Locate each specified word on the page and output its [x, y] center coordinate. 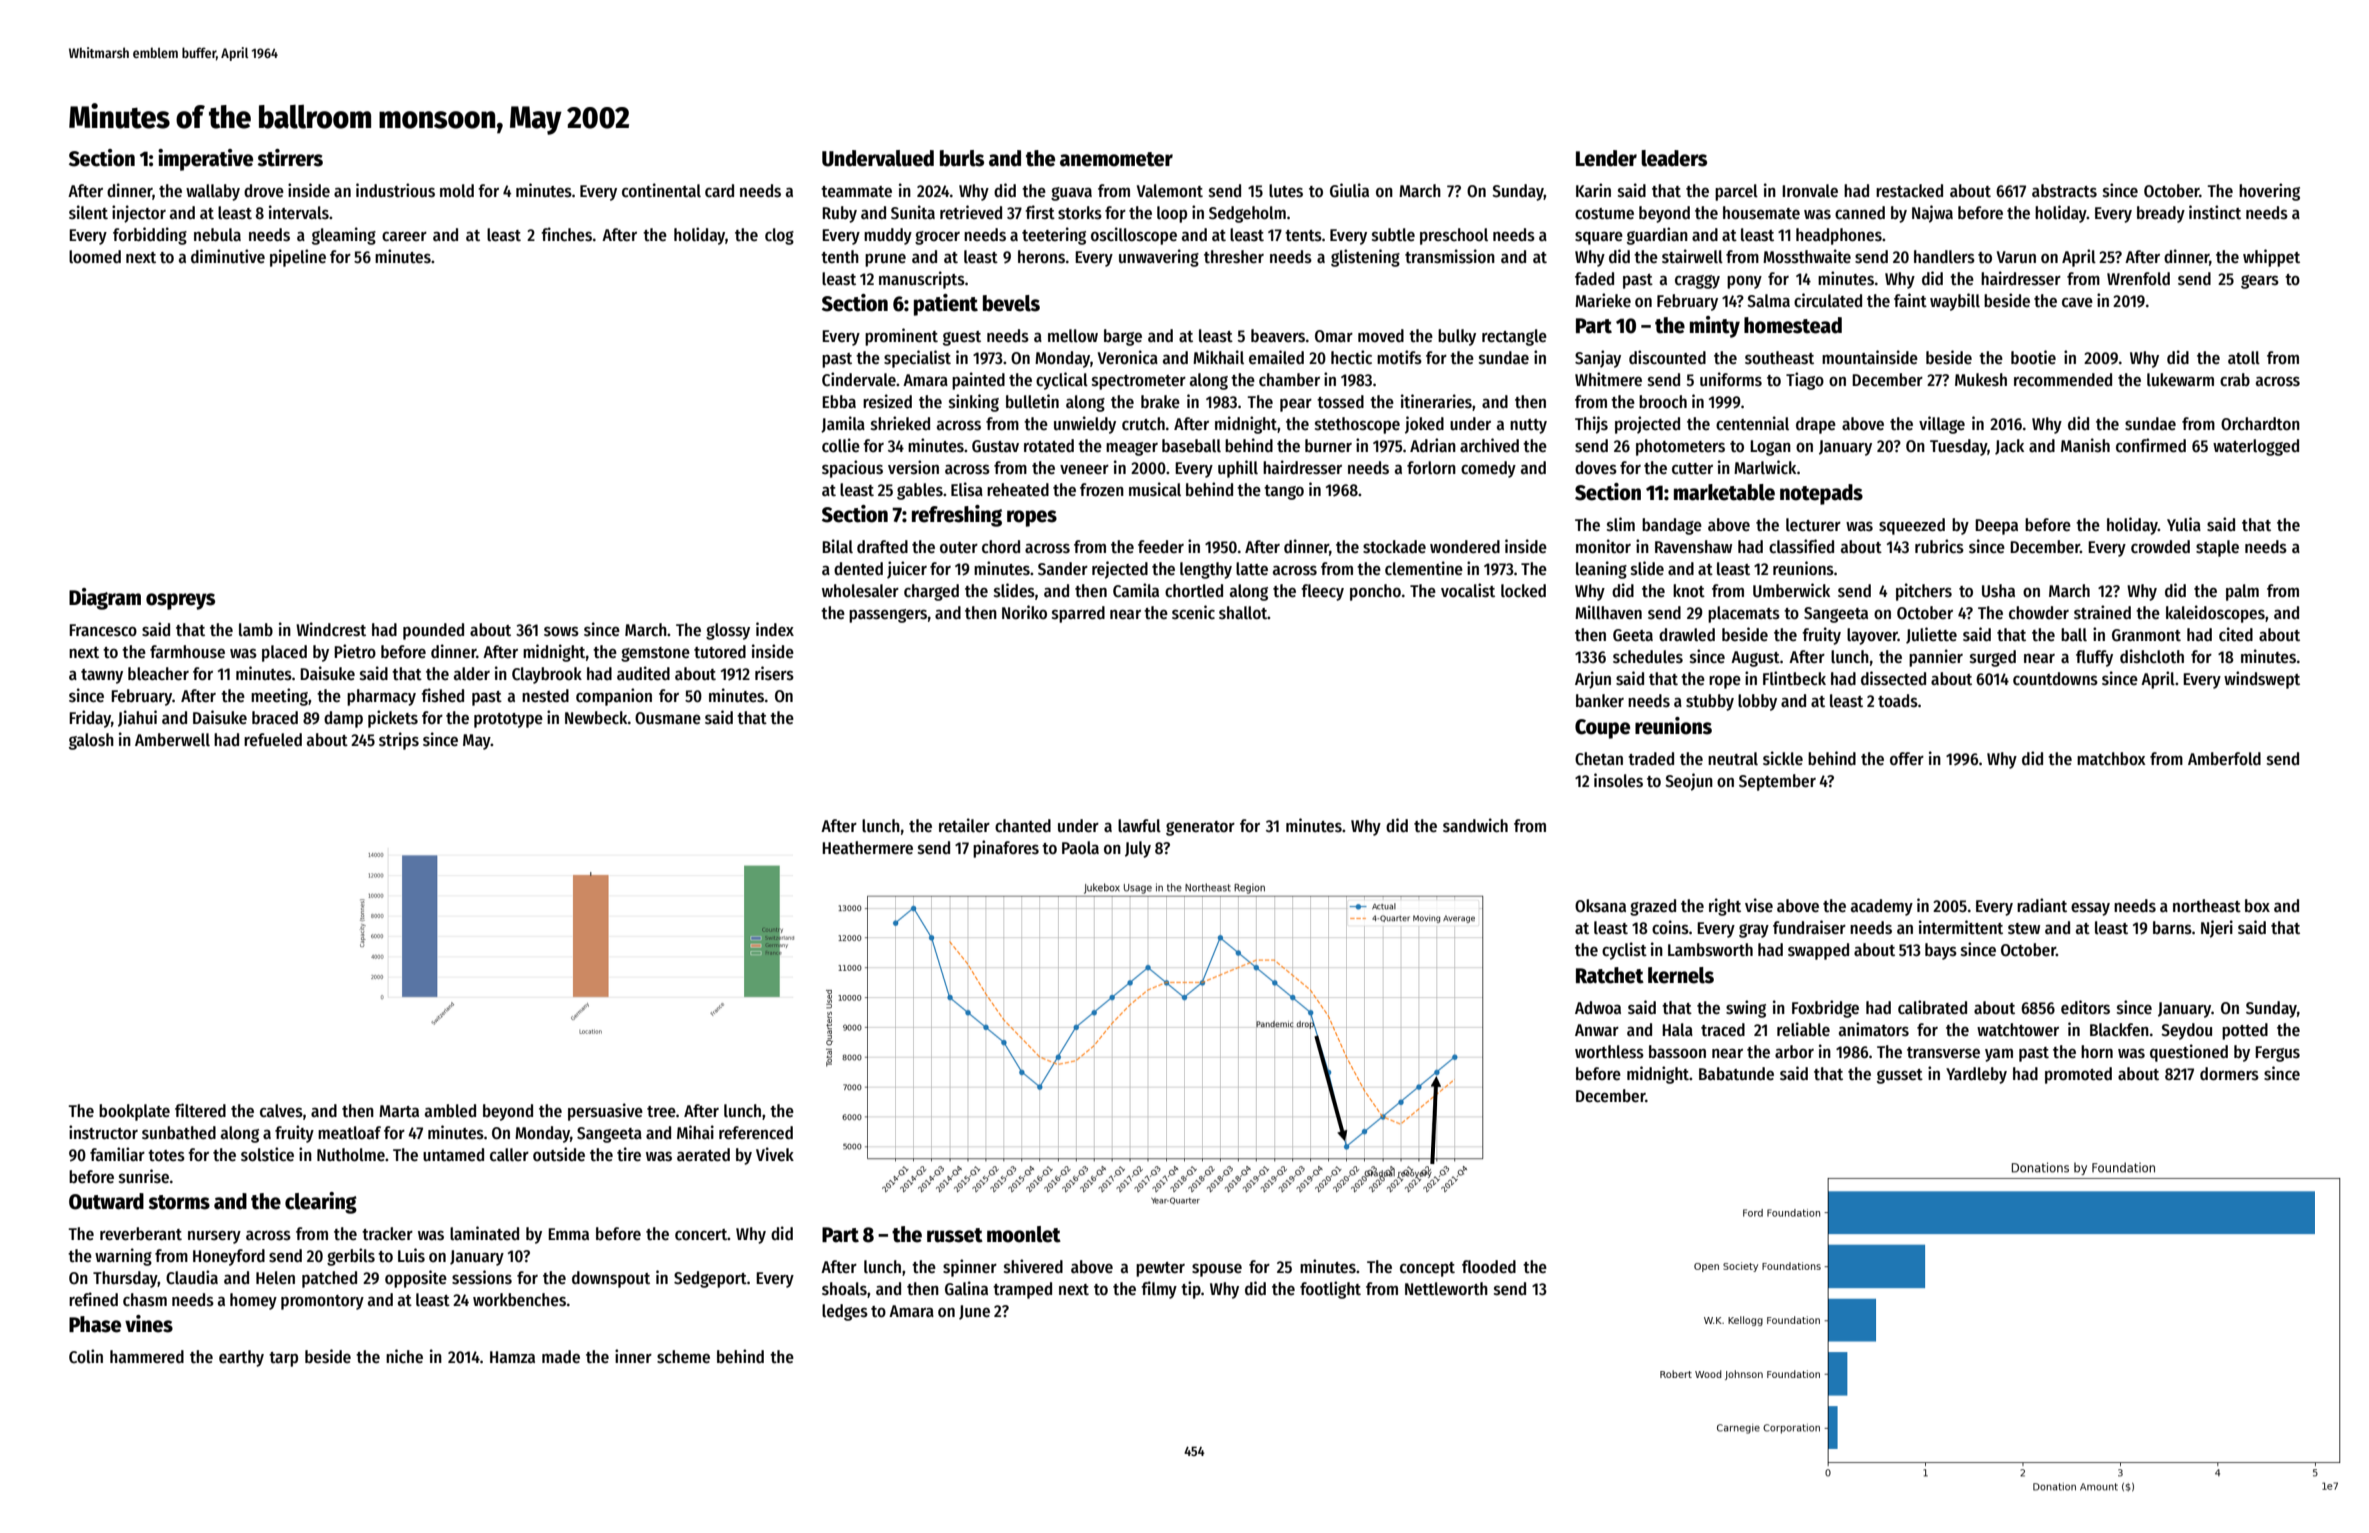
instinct [2215, 212]
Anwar [1597, 1030]
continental [661, 190]
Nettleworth [1446, 1289]
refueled [273, 740]
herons [1041, 257]
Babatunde [1736, 1074]
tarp [283, 1359]
